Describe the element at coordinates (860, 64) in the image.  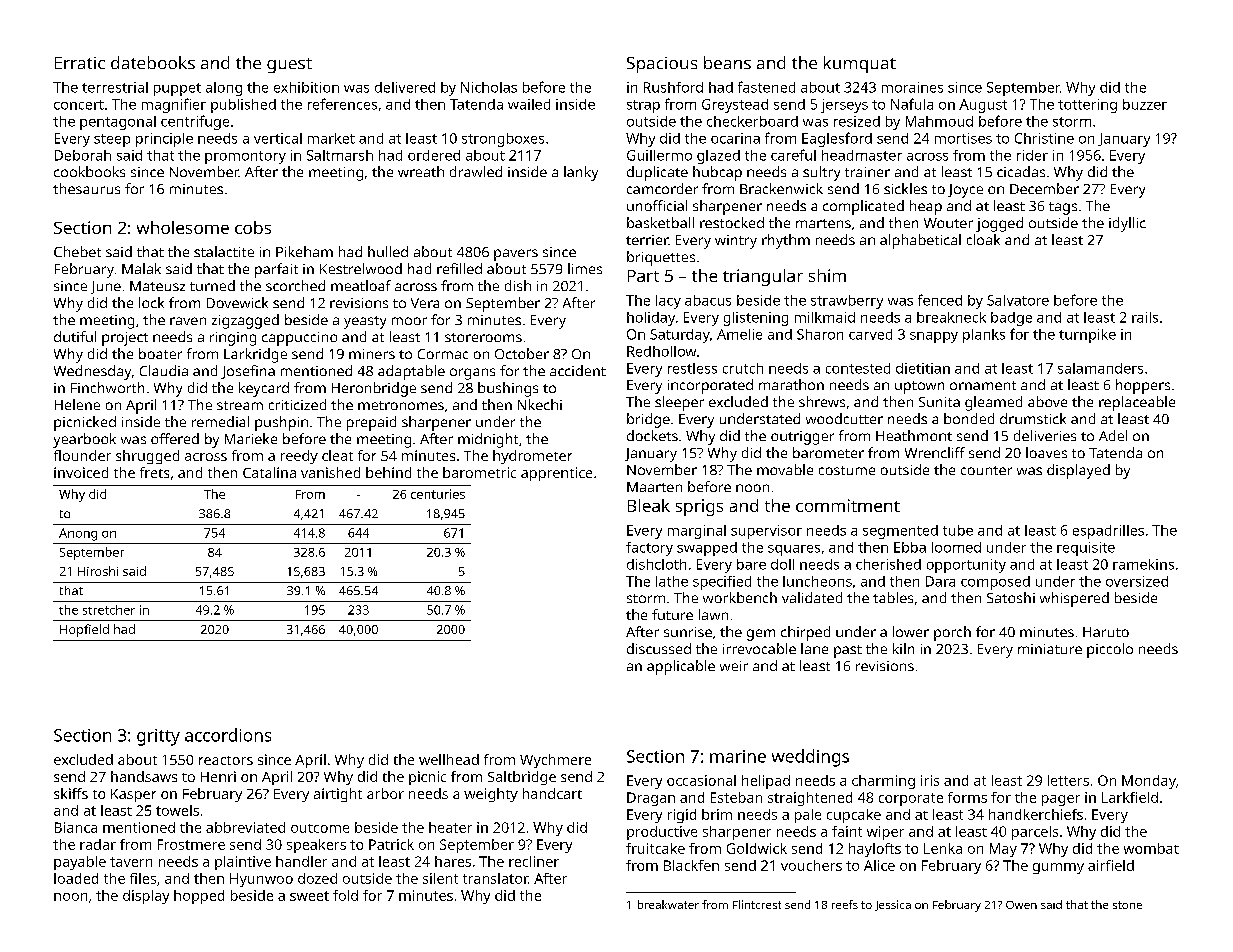
I see `kumquat` at that location.
